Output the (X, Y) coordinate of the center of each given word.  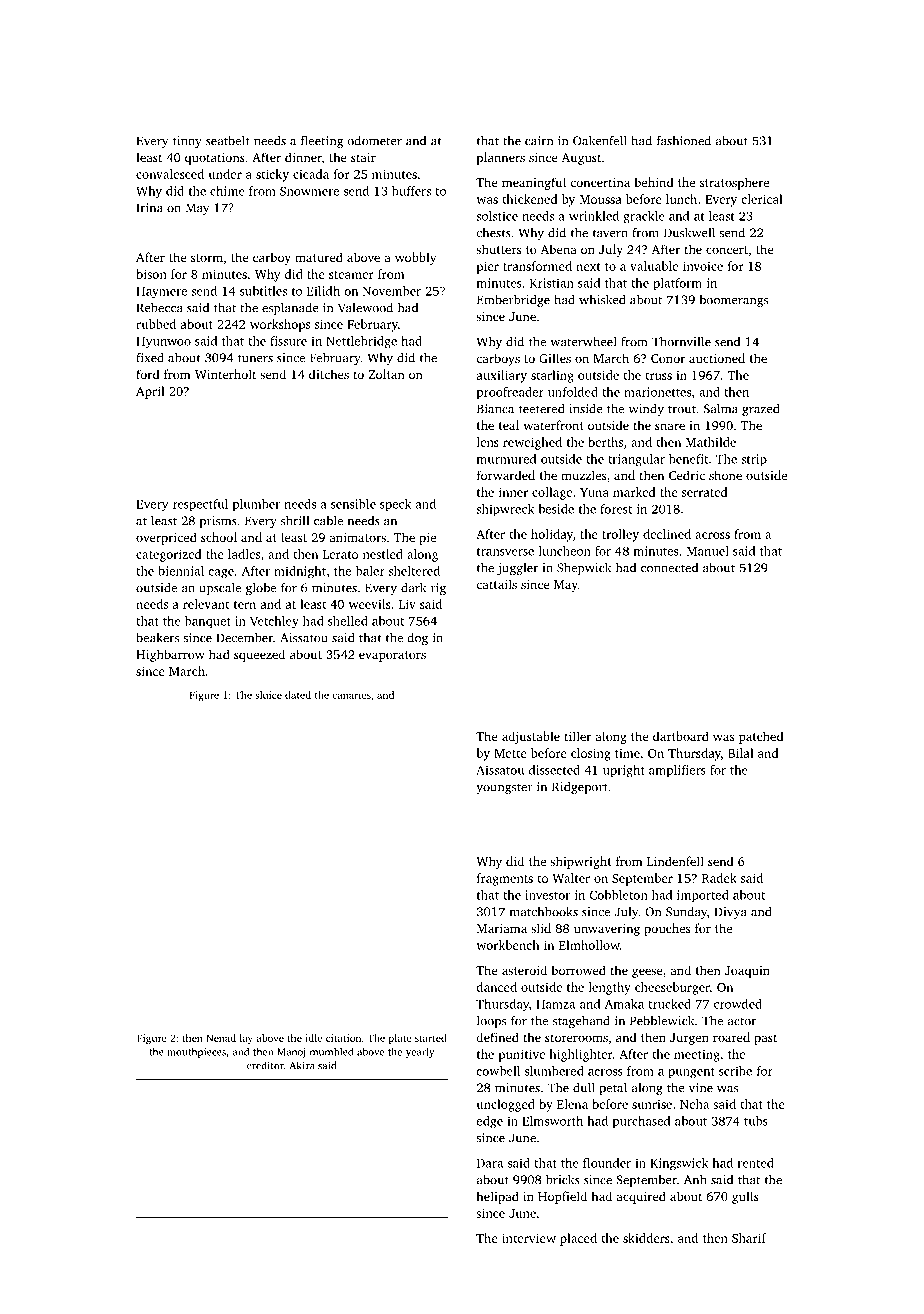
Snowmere (309, 191)
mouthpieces (196, 1053)
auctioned (717, 358)
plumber (256, 505)
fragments (505, 879)
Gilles (555, 358)
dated (298, 695)
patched (761, 737)
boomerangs (733, 301)
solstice (497, 216)
